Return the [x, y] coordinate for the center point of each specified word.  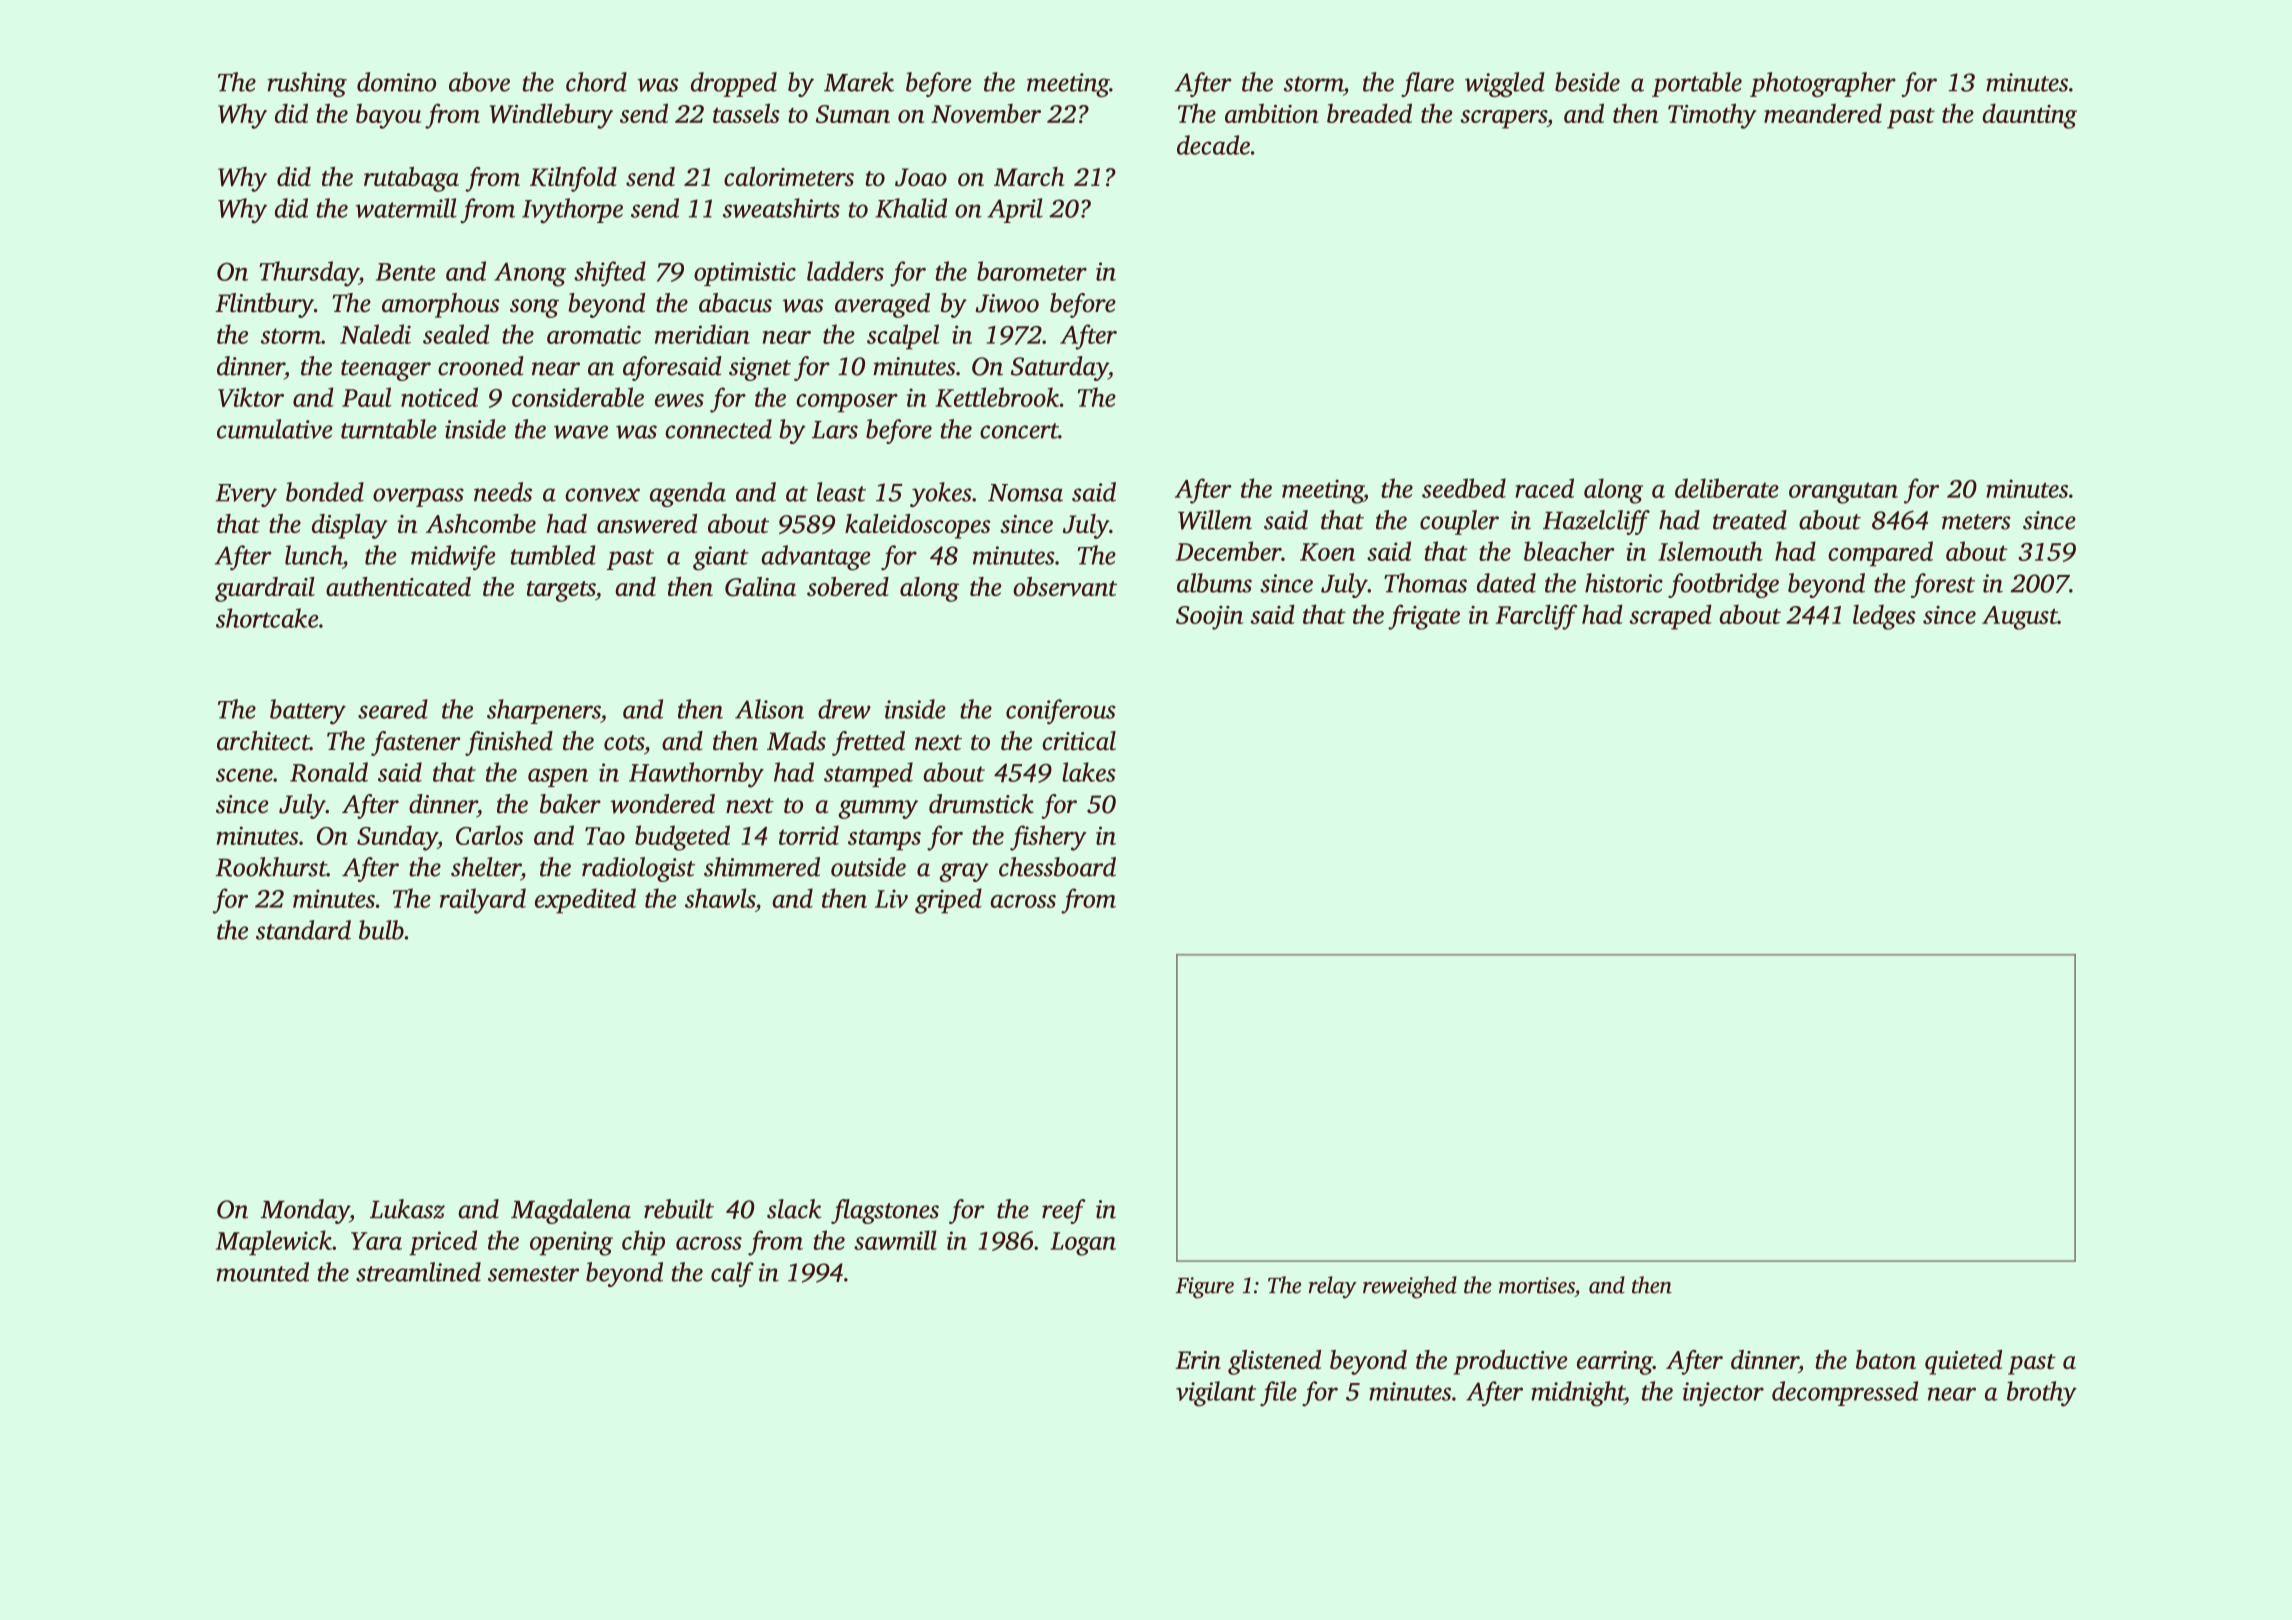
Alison [769, 709]
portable [1697, 84]
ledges [1884, 617]
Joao [921, 177]
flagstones [885, 1211]
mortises [1537, 1285]
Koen [1327, 552]
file [1278, 1393]
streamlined [418, 1272]
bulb [381, 930]
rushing [307, 84]
